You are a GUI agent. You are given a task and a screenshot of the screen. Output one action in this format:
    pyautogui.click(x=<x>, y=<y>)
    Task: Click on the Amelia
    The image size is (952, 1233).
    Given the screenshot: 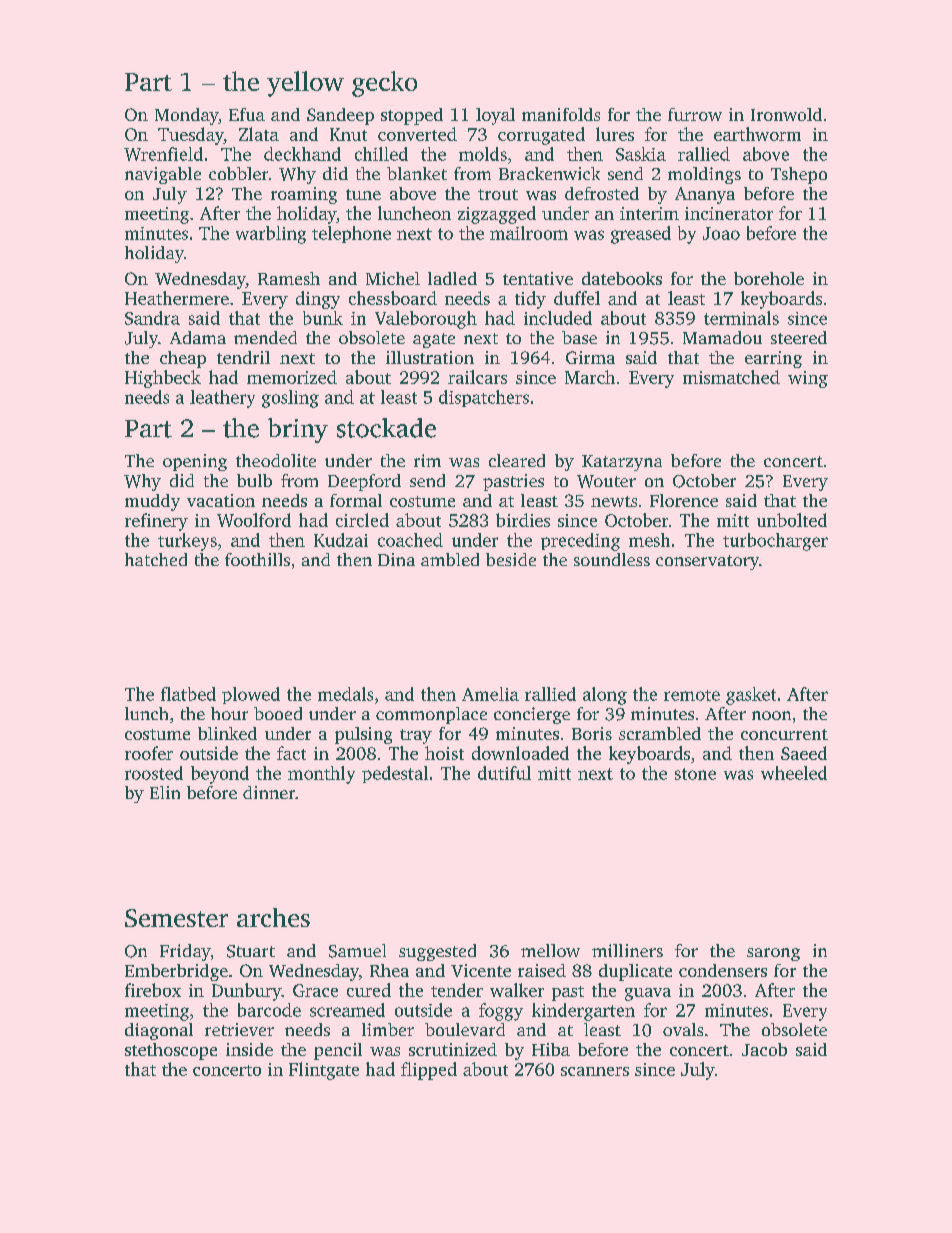 What is the action you would take?
    pyautogui.click(x=490, y=694)
